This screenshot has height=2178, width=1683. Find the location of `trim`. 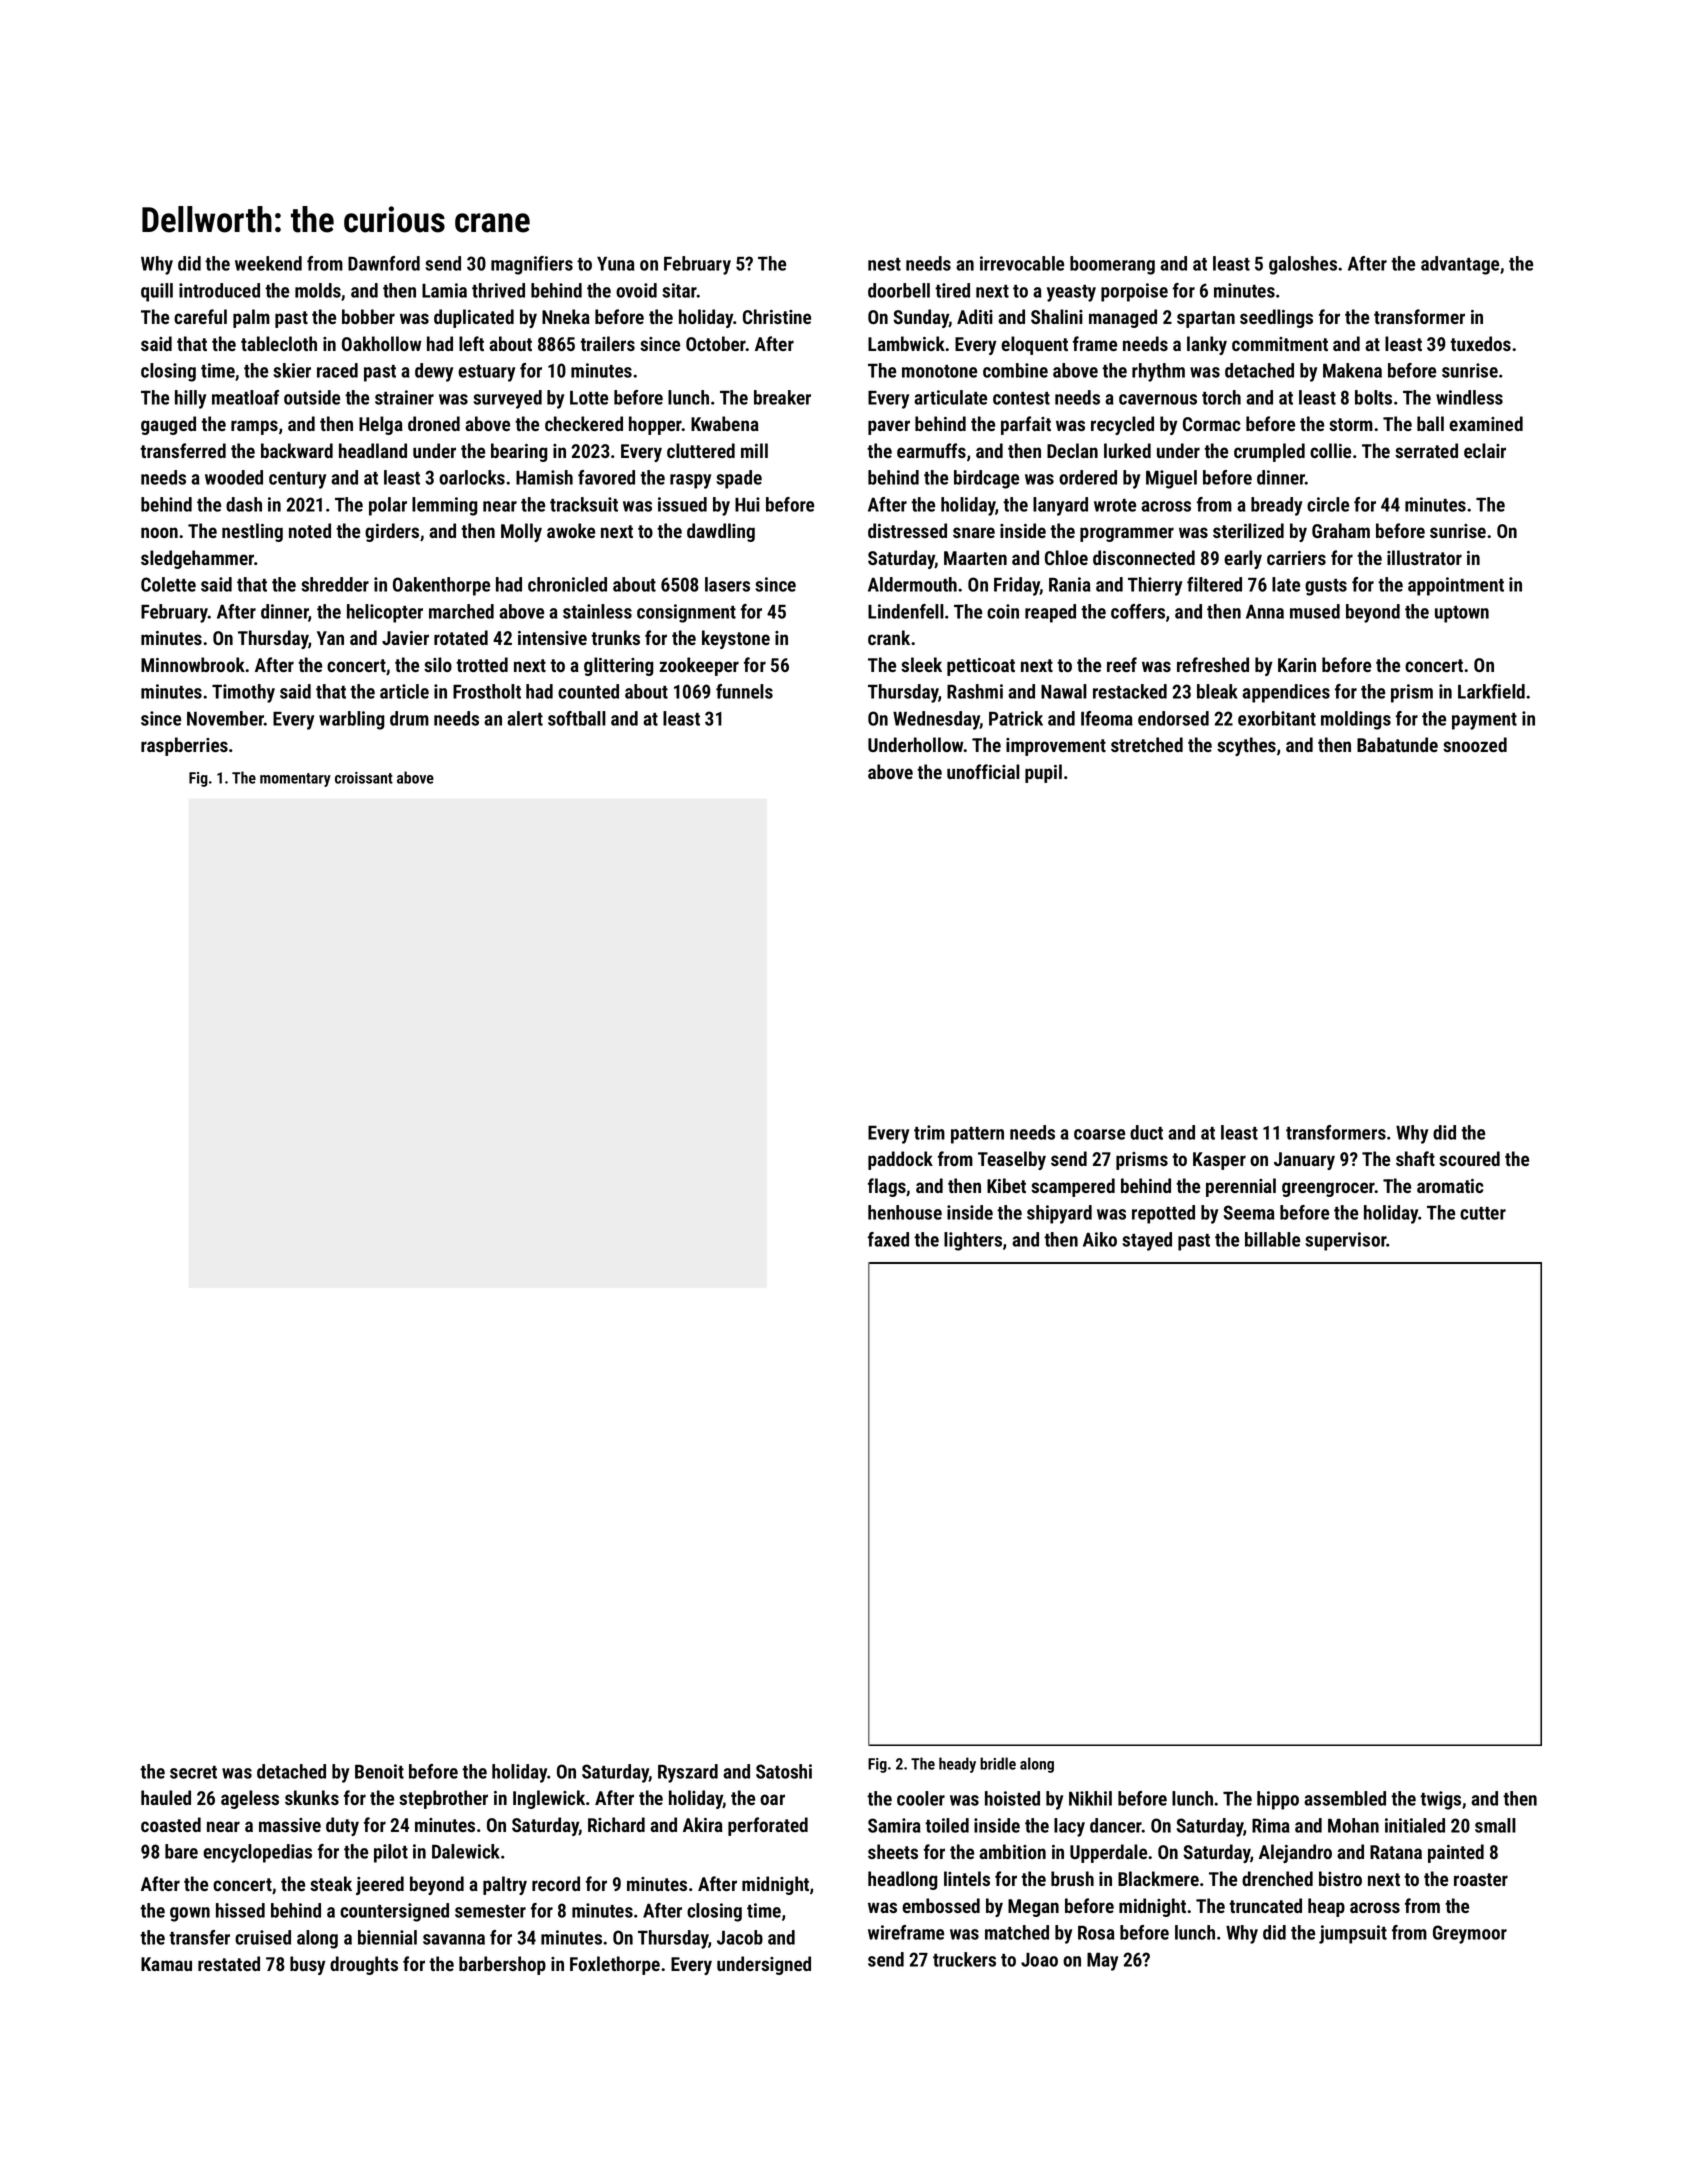

trim is located at coordinates (929, 1132).
